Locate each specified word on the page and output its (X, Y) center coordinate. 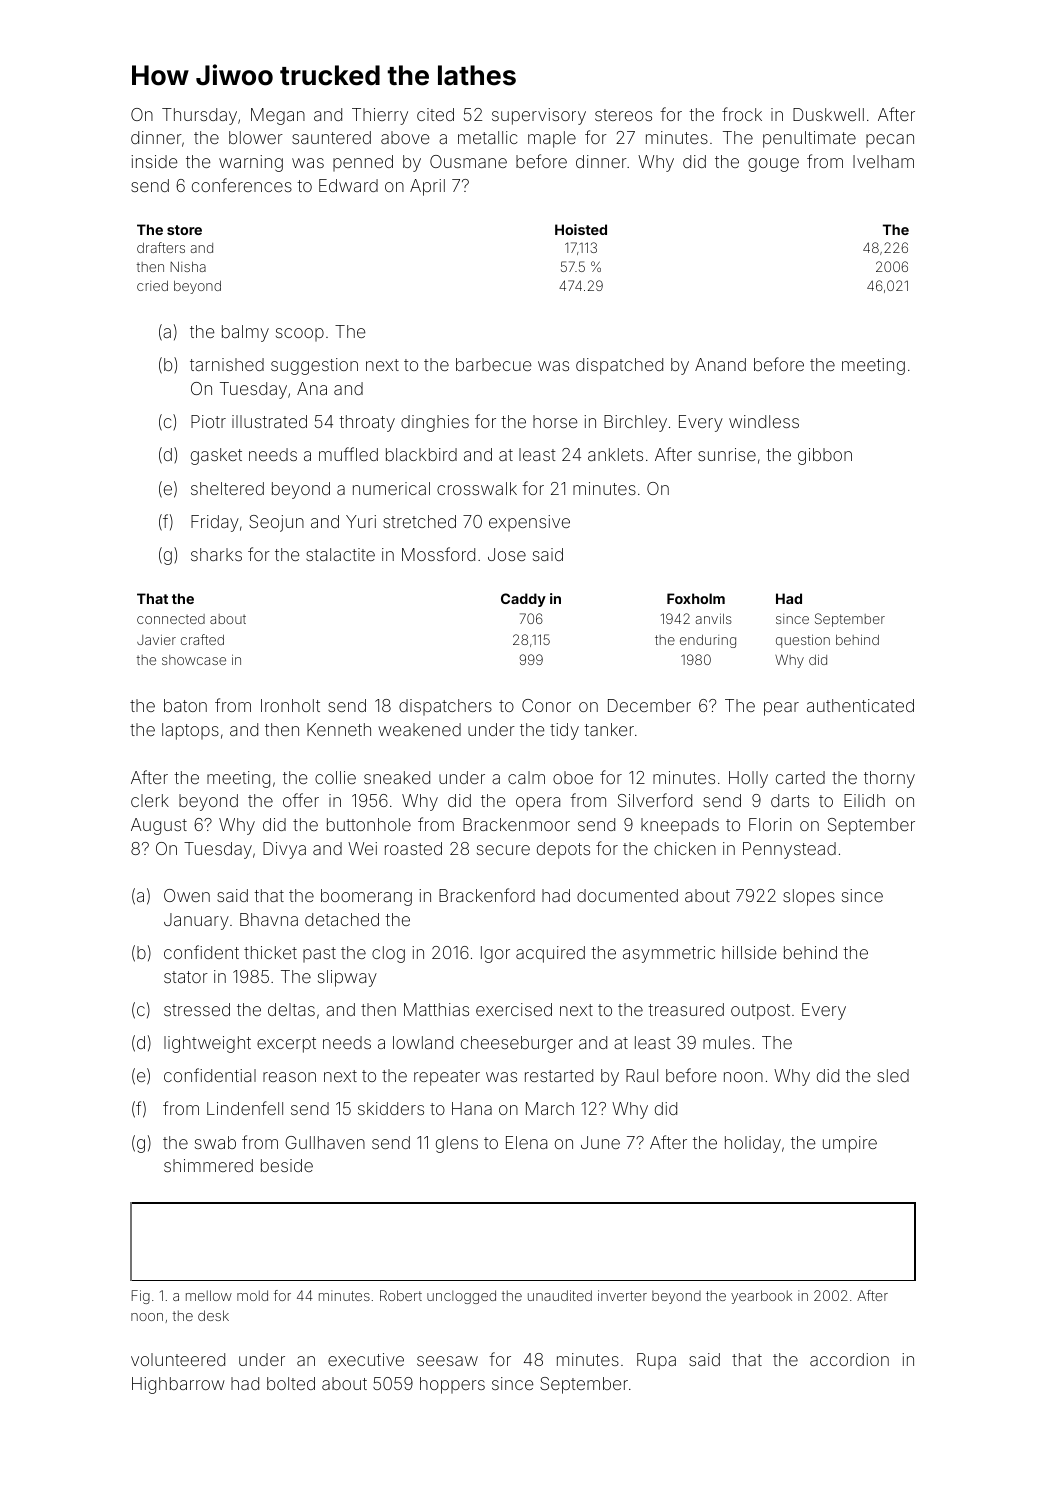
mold (252, 1295)
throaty (367, 423)
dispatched (619, 366)
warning (251, 163)
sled (893, 1075)
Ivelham (883, 161)
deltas (291, 1009)
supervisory (539, 116)
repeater (447, 1078)
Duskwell (828, 114)
